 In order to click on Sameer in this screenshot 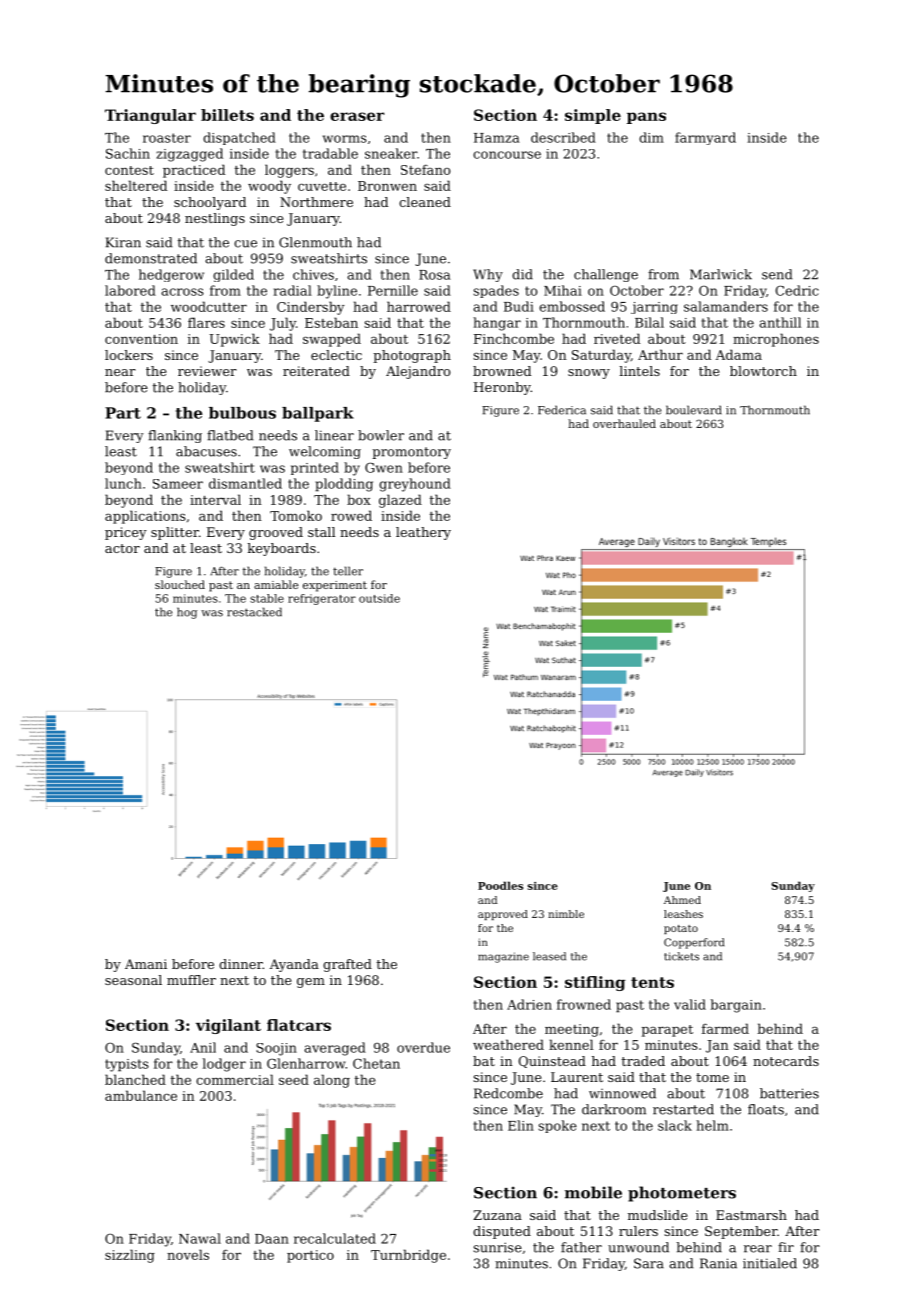, I will do `click(178, 484)`.
